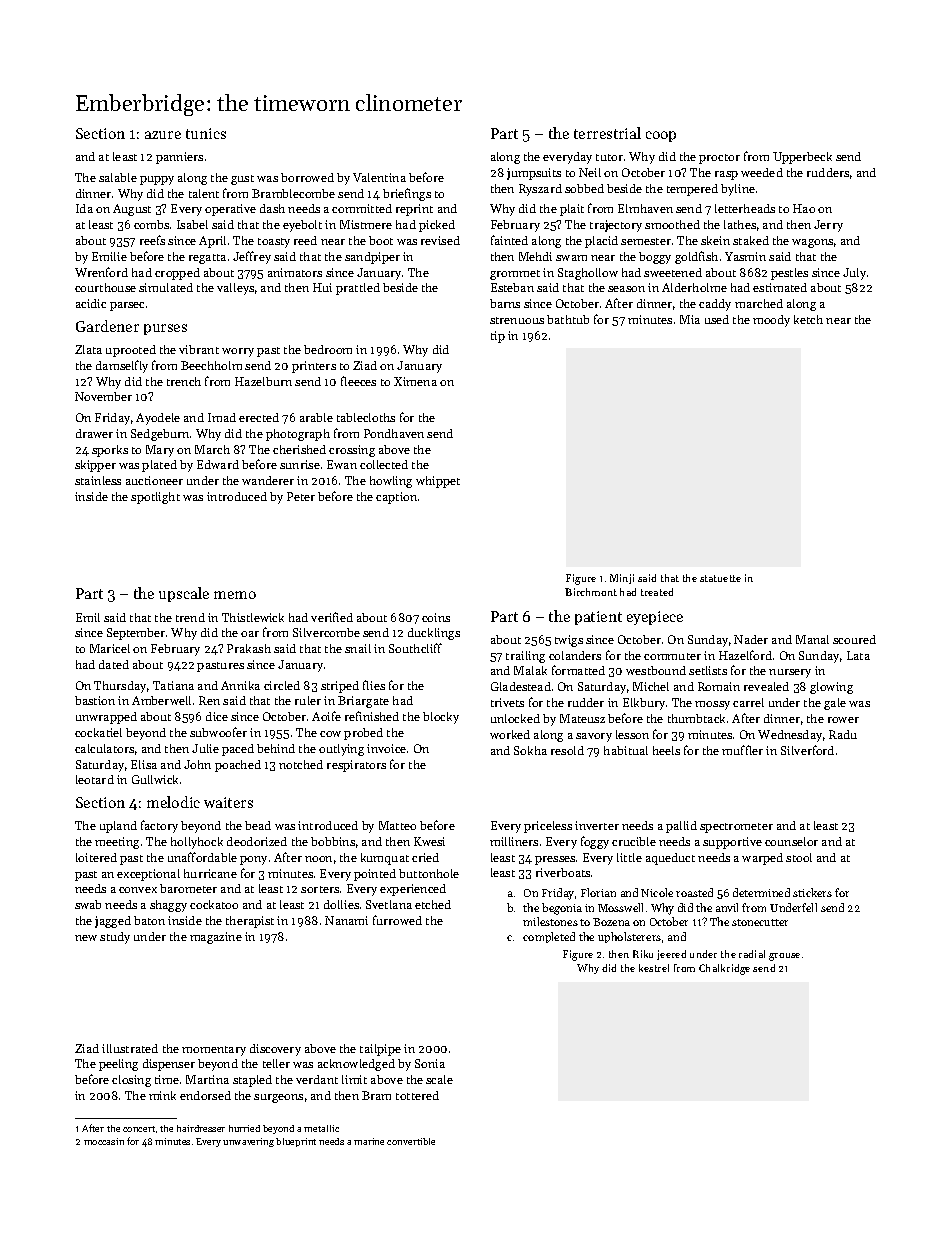 This image has width=952, height=1233. Describe the element at coordinates (369, 1141) in the image. I see `marine` at that location.
